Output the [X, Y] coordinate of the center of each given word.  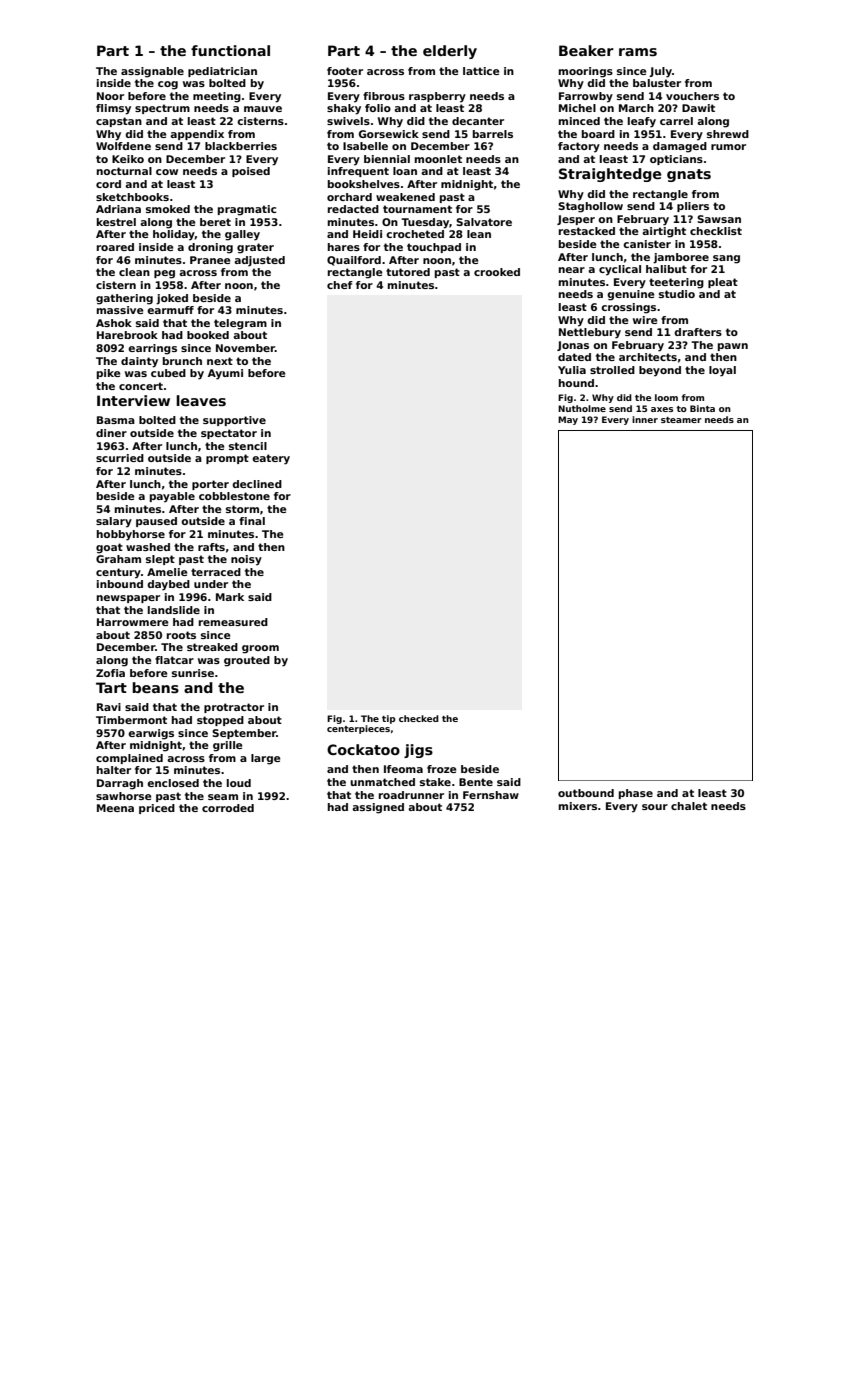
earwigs [151, 734]
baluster [657, 83]
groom [260, 649]
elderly [450, 52]
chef [340, 285]
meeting [217, 97]
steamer [681, 420]
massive [120, 310]
